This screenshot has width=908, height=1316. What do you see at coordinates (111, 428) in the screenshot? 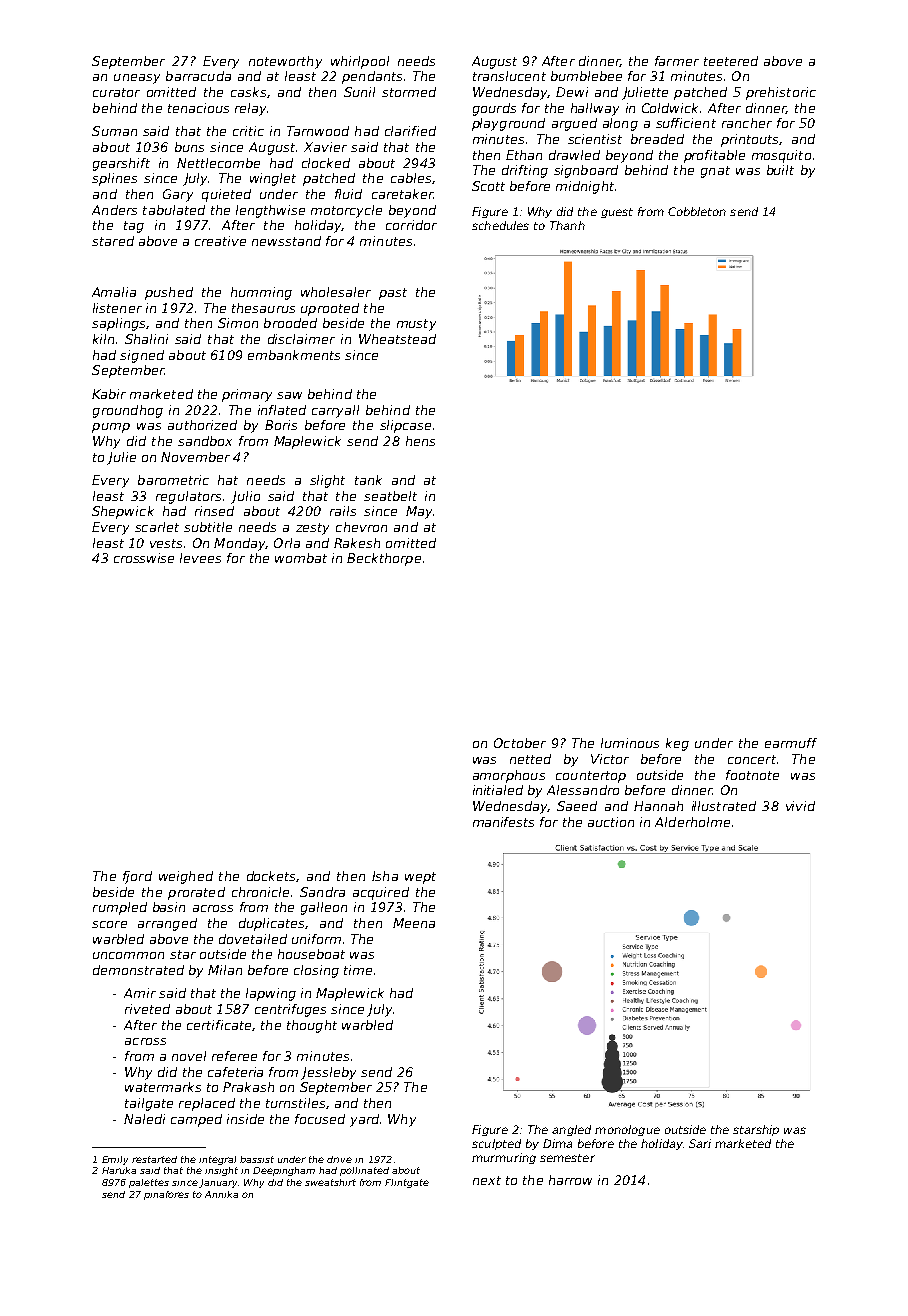
I see `pump` at bounding box center [111, 428].
